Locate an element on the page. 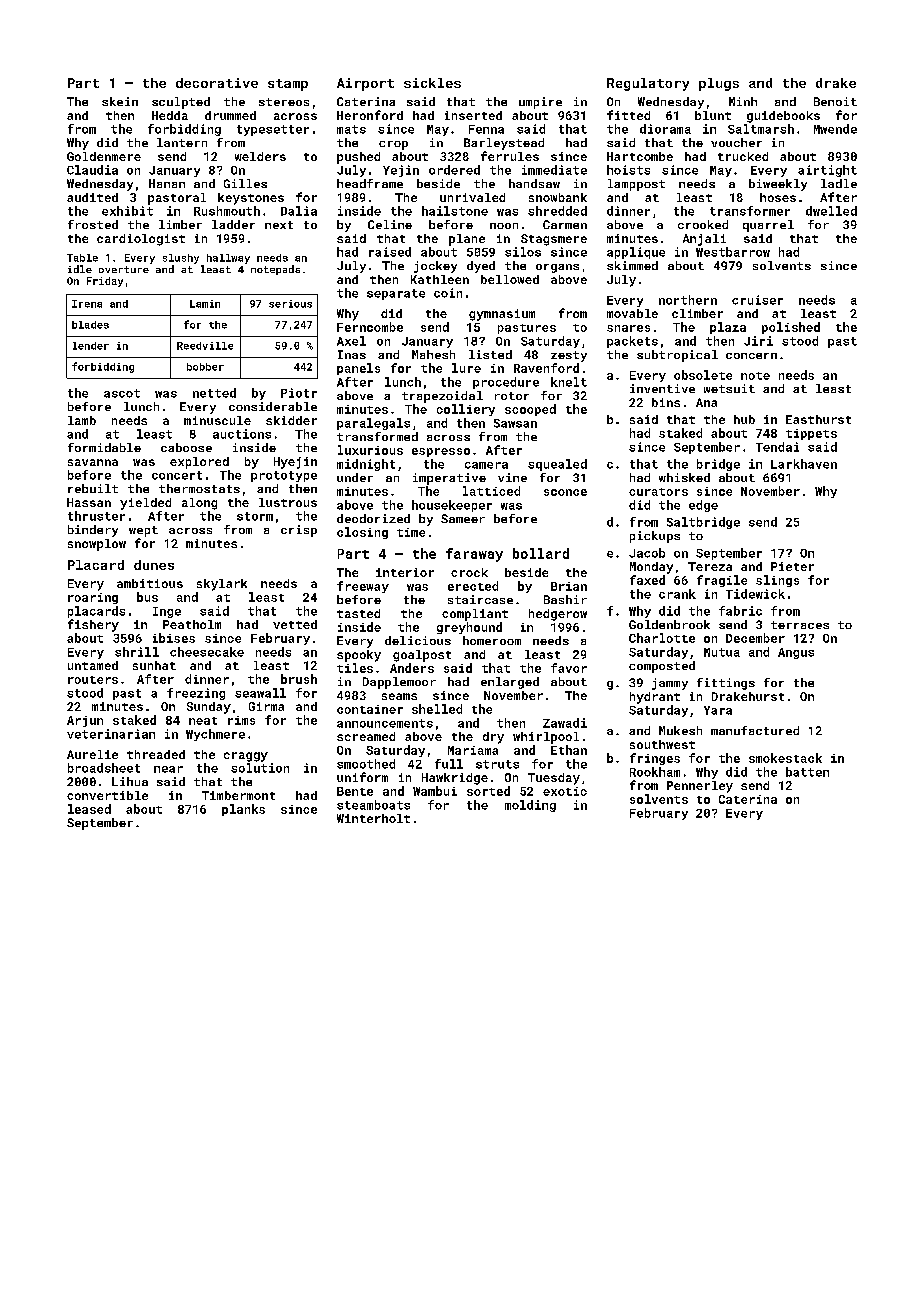  mats is located at coordinates (351, 129).
